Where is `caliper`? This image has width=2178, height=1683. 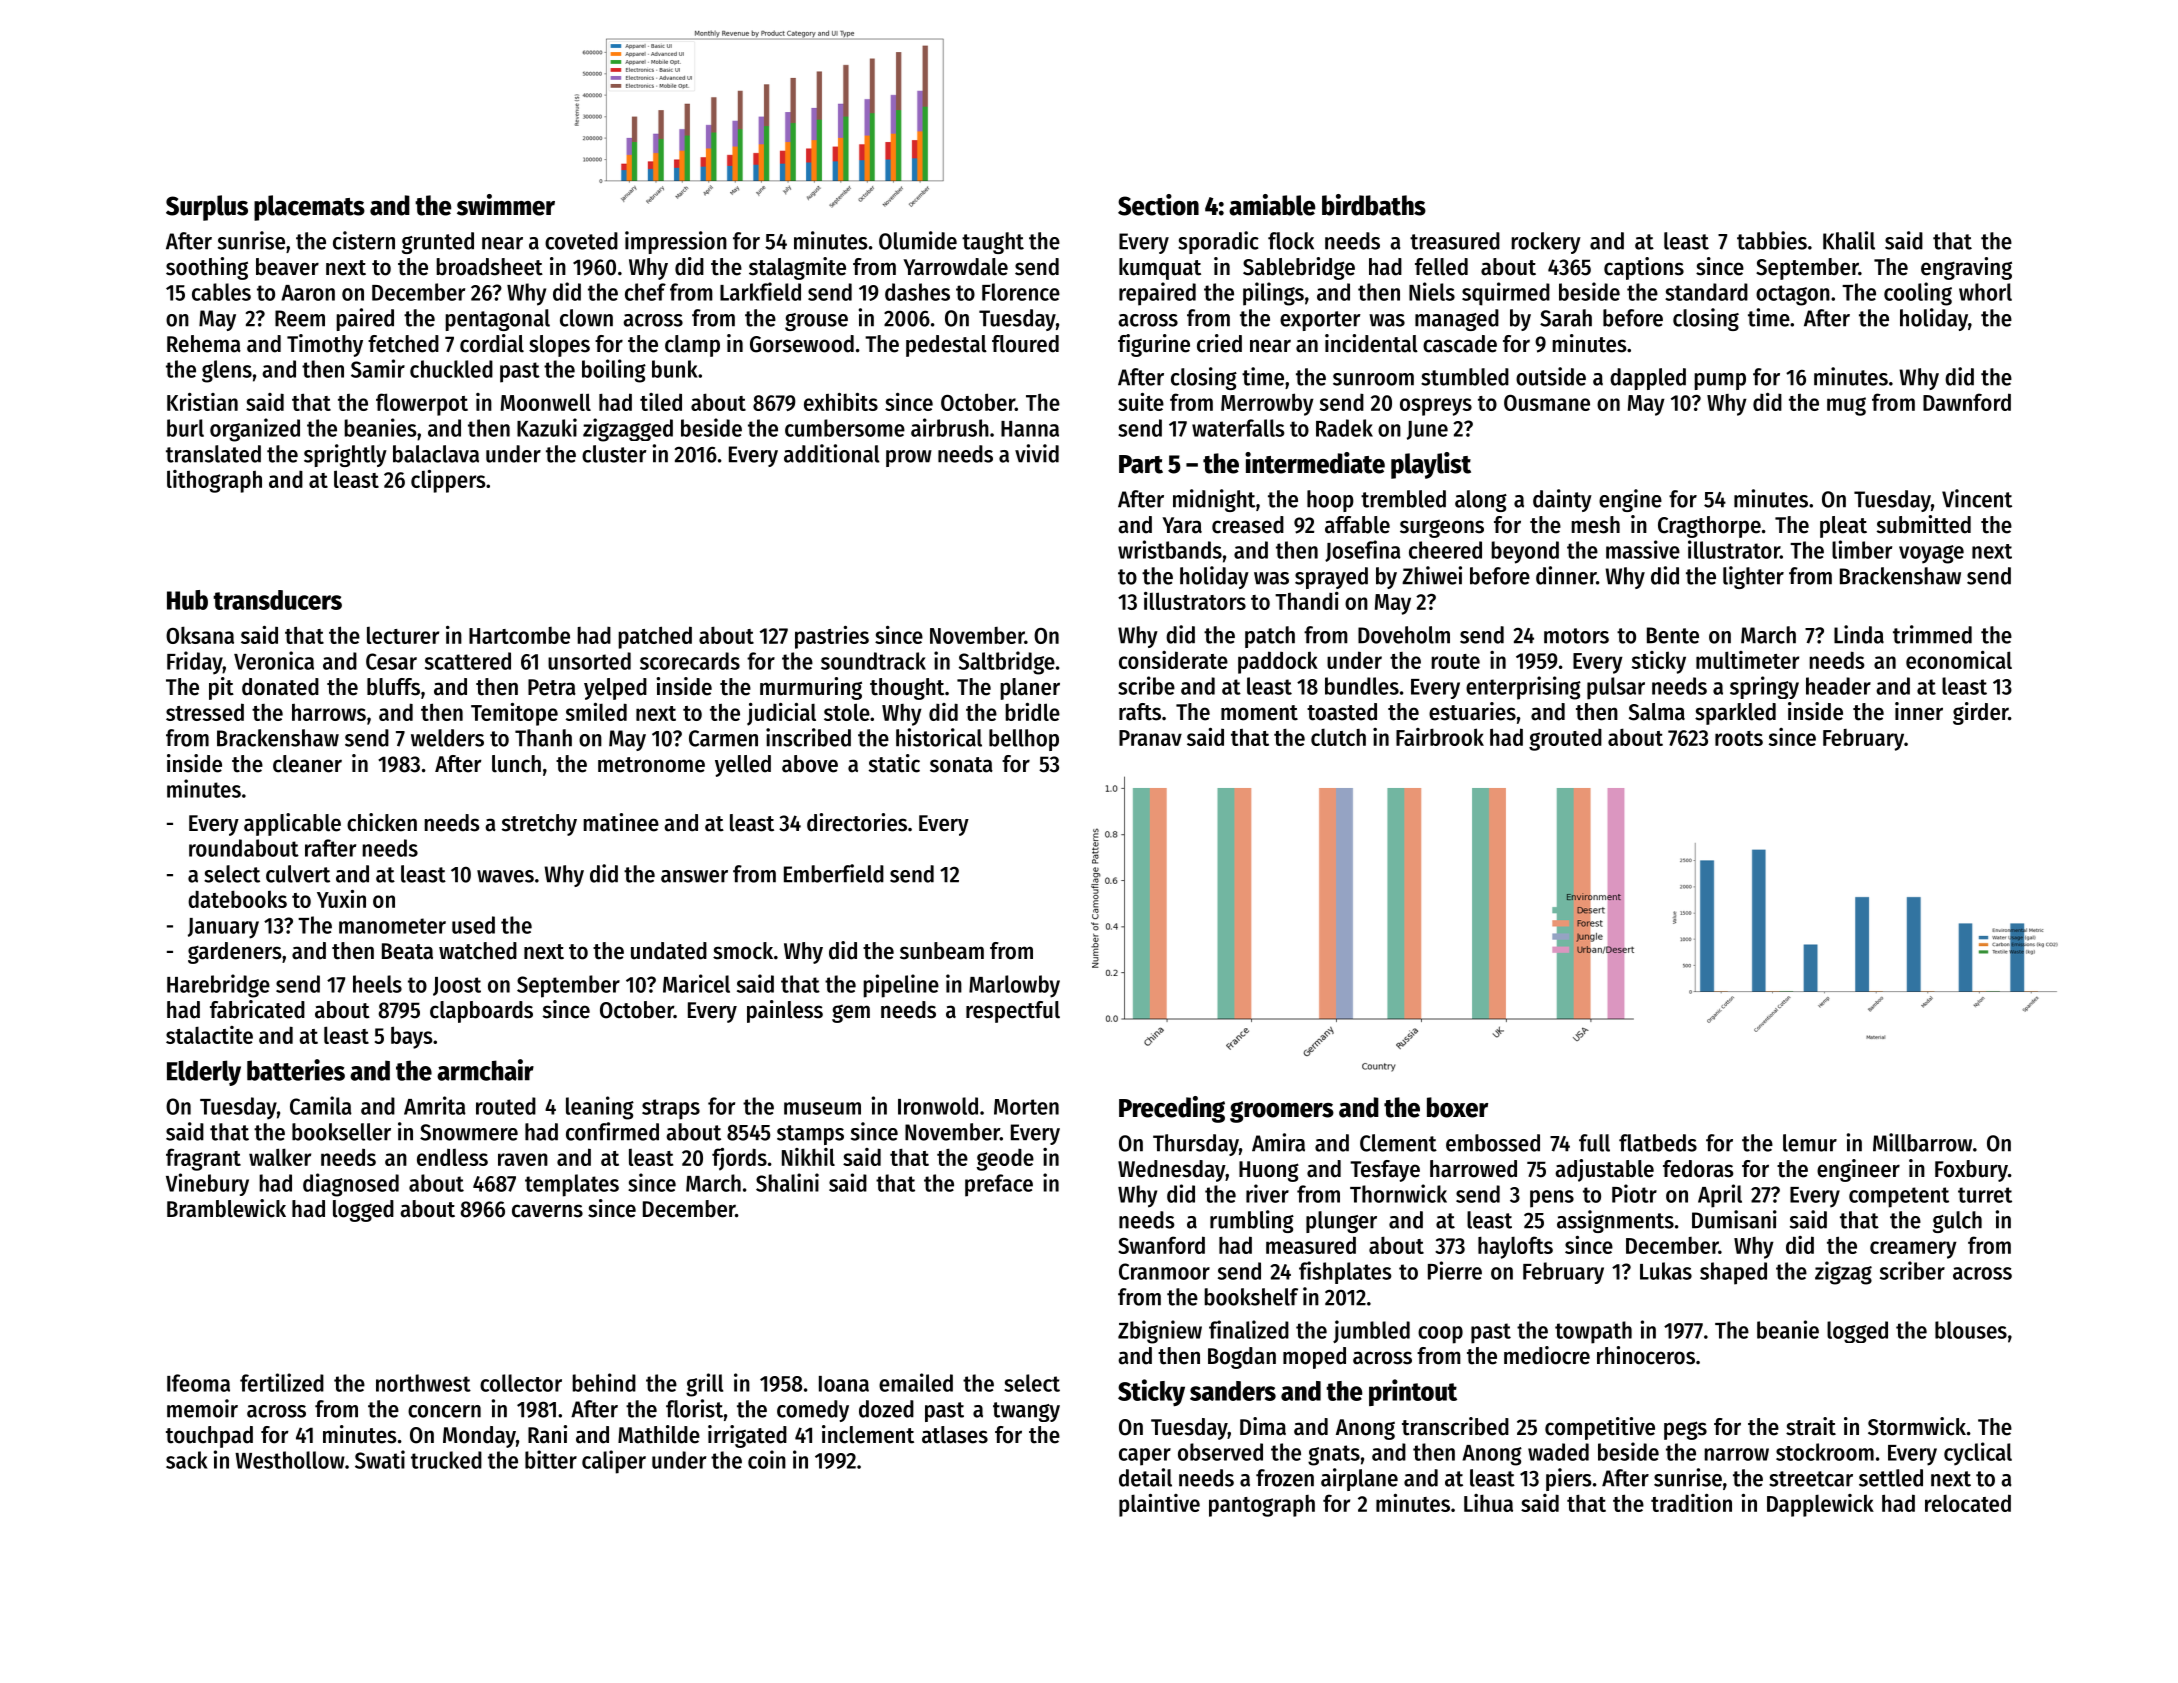
caliper is located at coordinates (614, 1462).
